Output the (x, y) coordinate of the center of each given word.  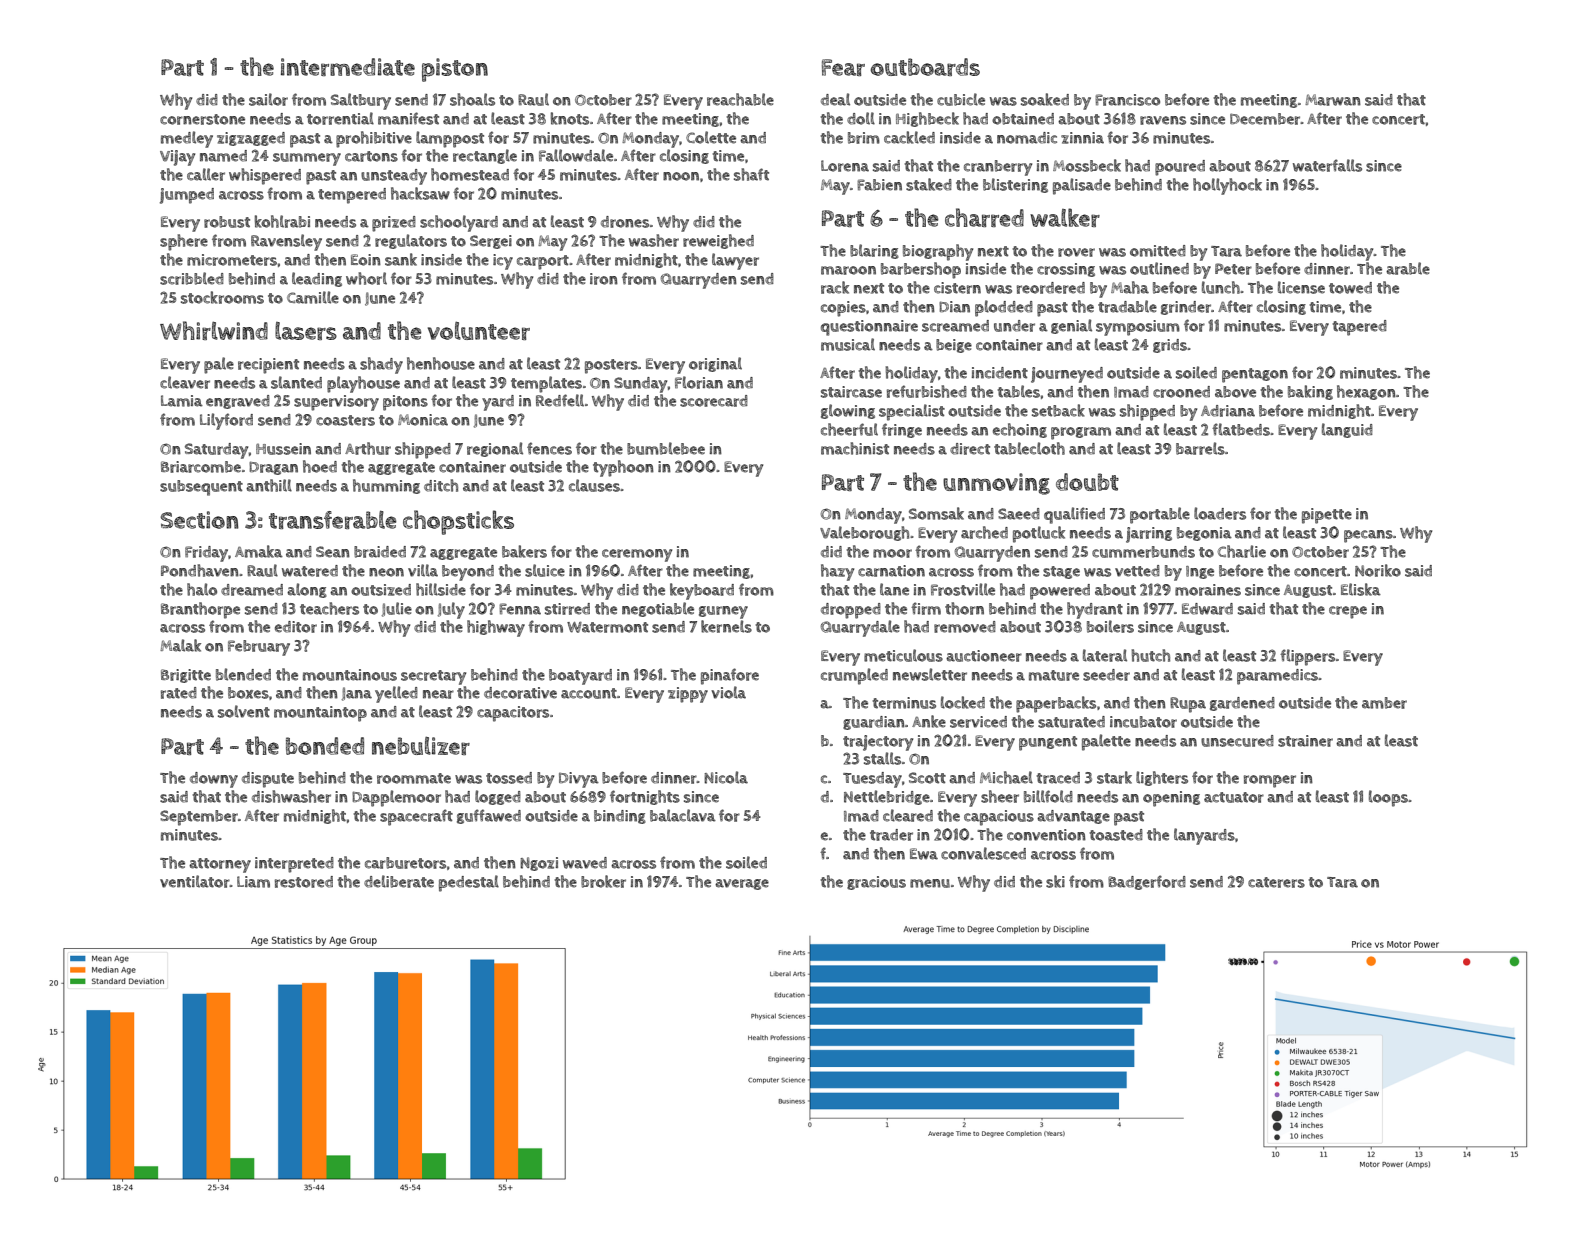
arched (984, 532)
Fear (843, 67)
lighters (1162, 778)
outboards (925, 67)
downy (214, 780)
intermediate (348, 67)
